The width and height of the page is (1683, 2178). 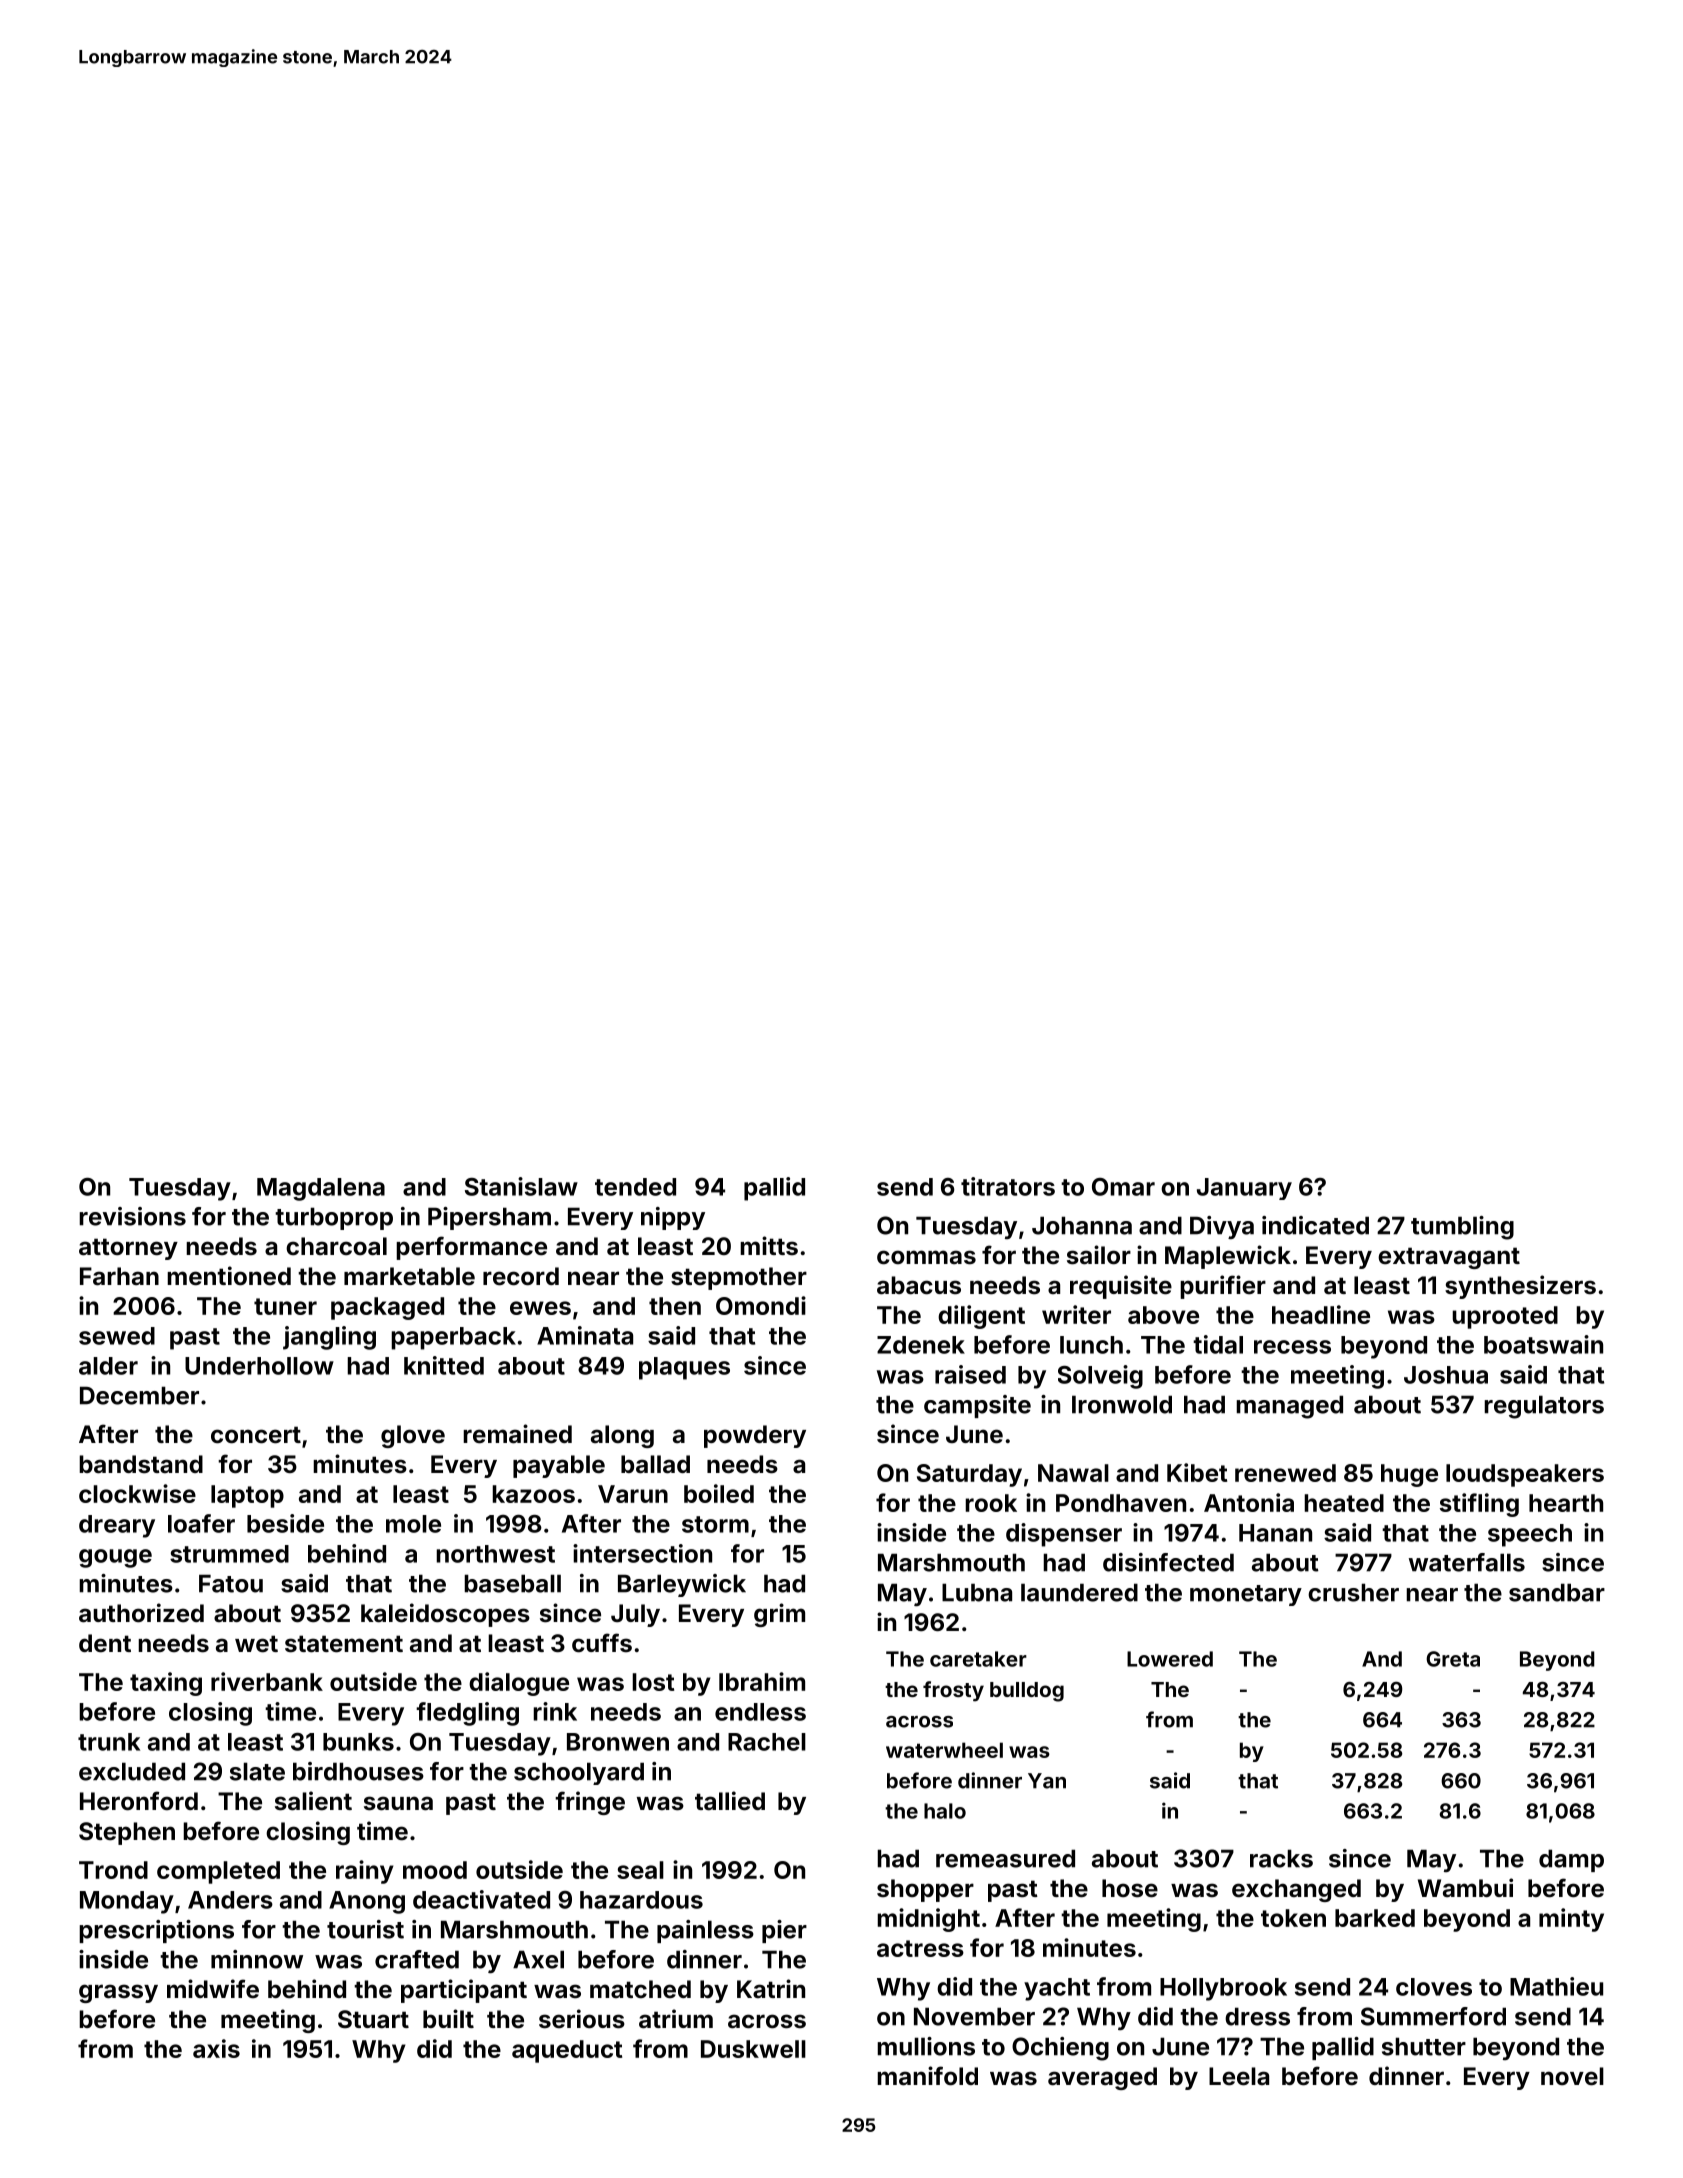 What do you see at coordinates (705, 1931) in the page?
I see `painless` at bounding box center [705, 1931].
